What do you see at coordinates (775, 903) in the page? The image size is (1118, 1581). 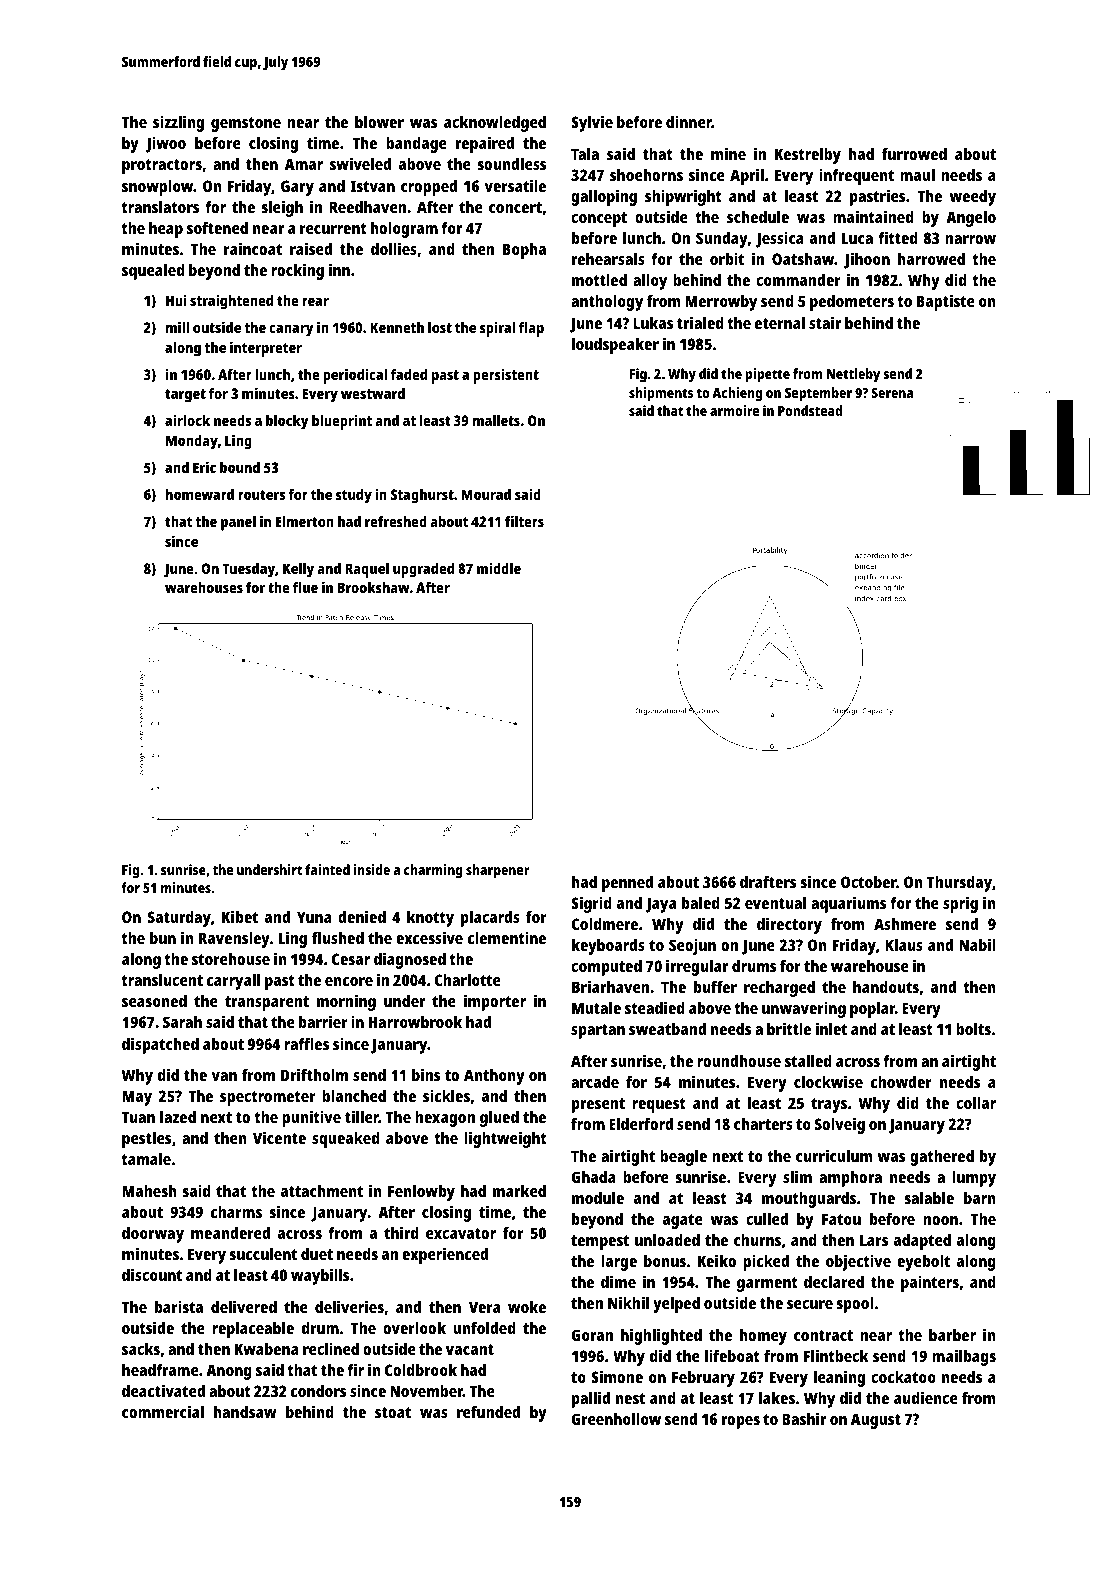 I see `eventual` at bounding box center [775, 903].
